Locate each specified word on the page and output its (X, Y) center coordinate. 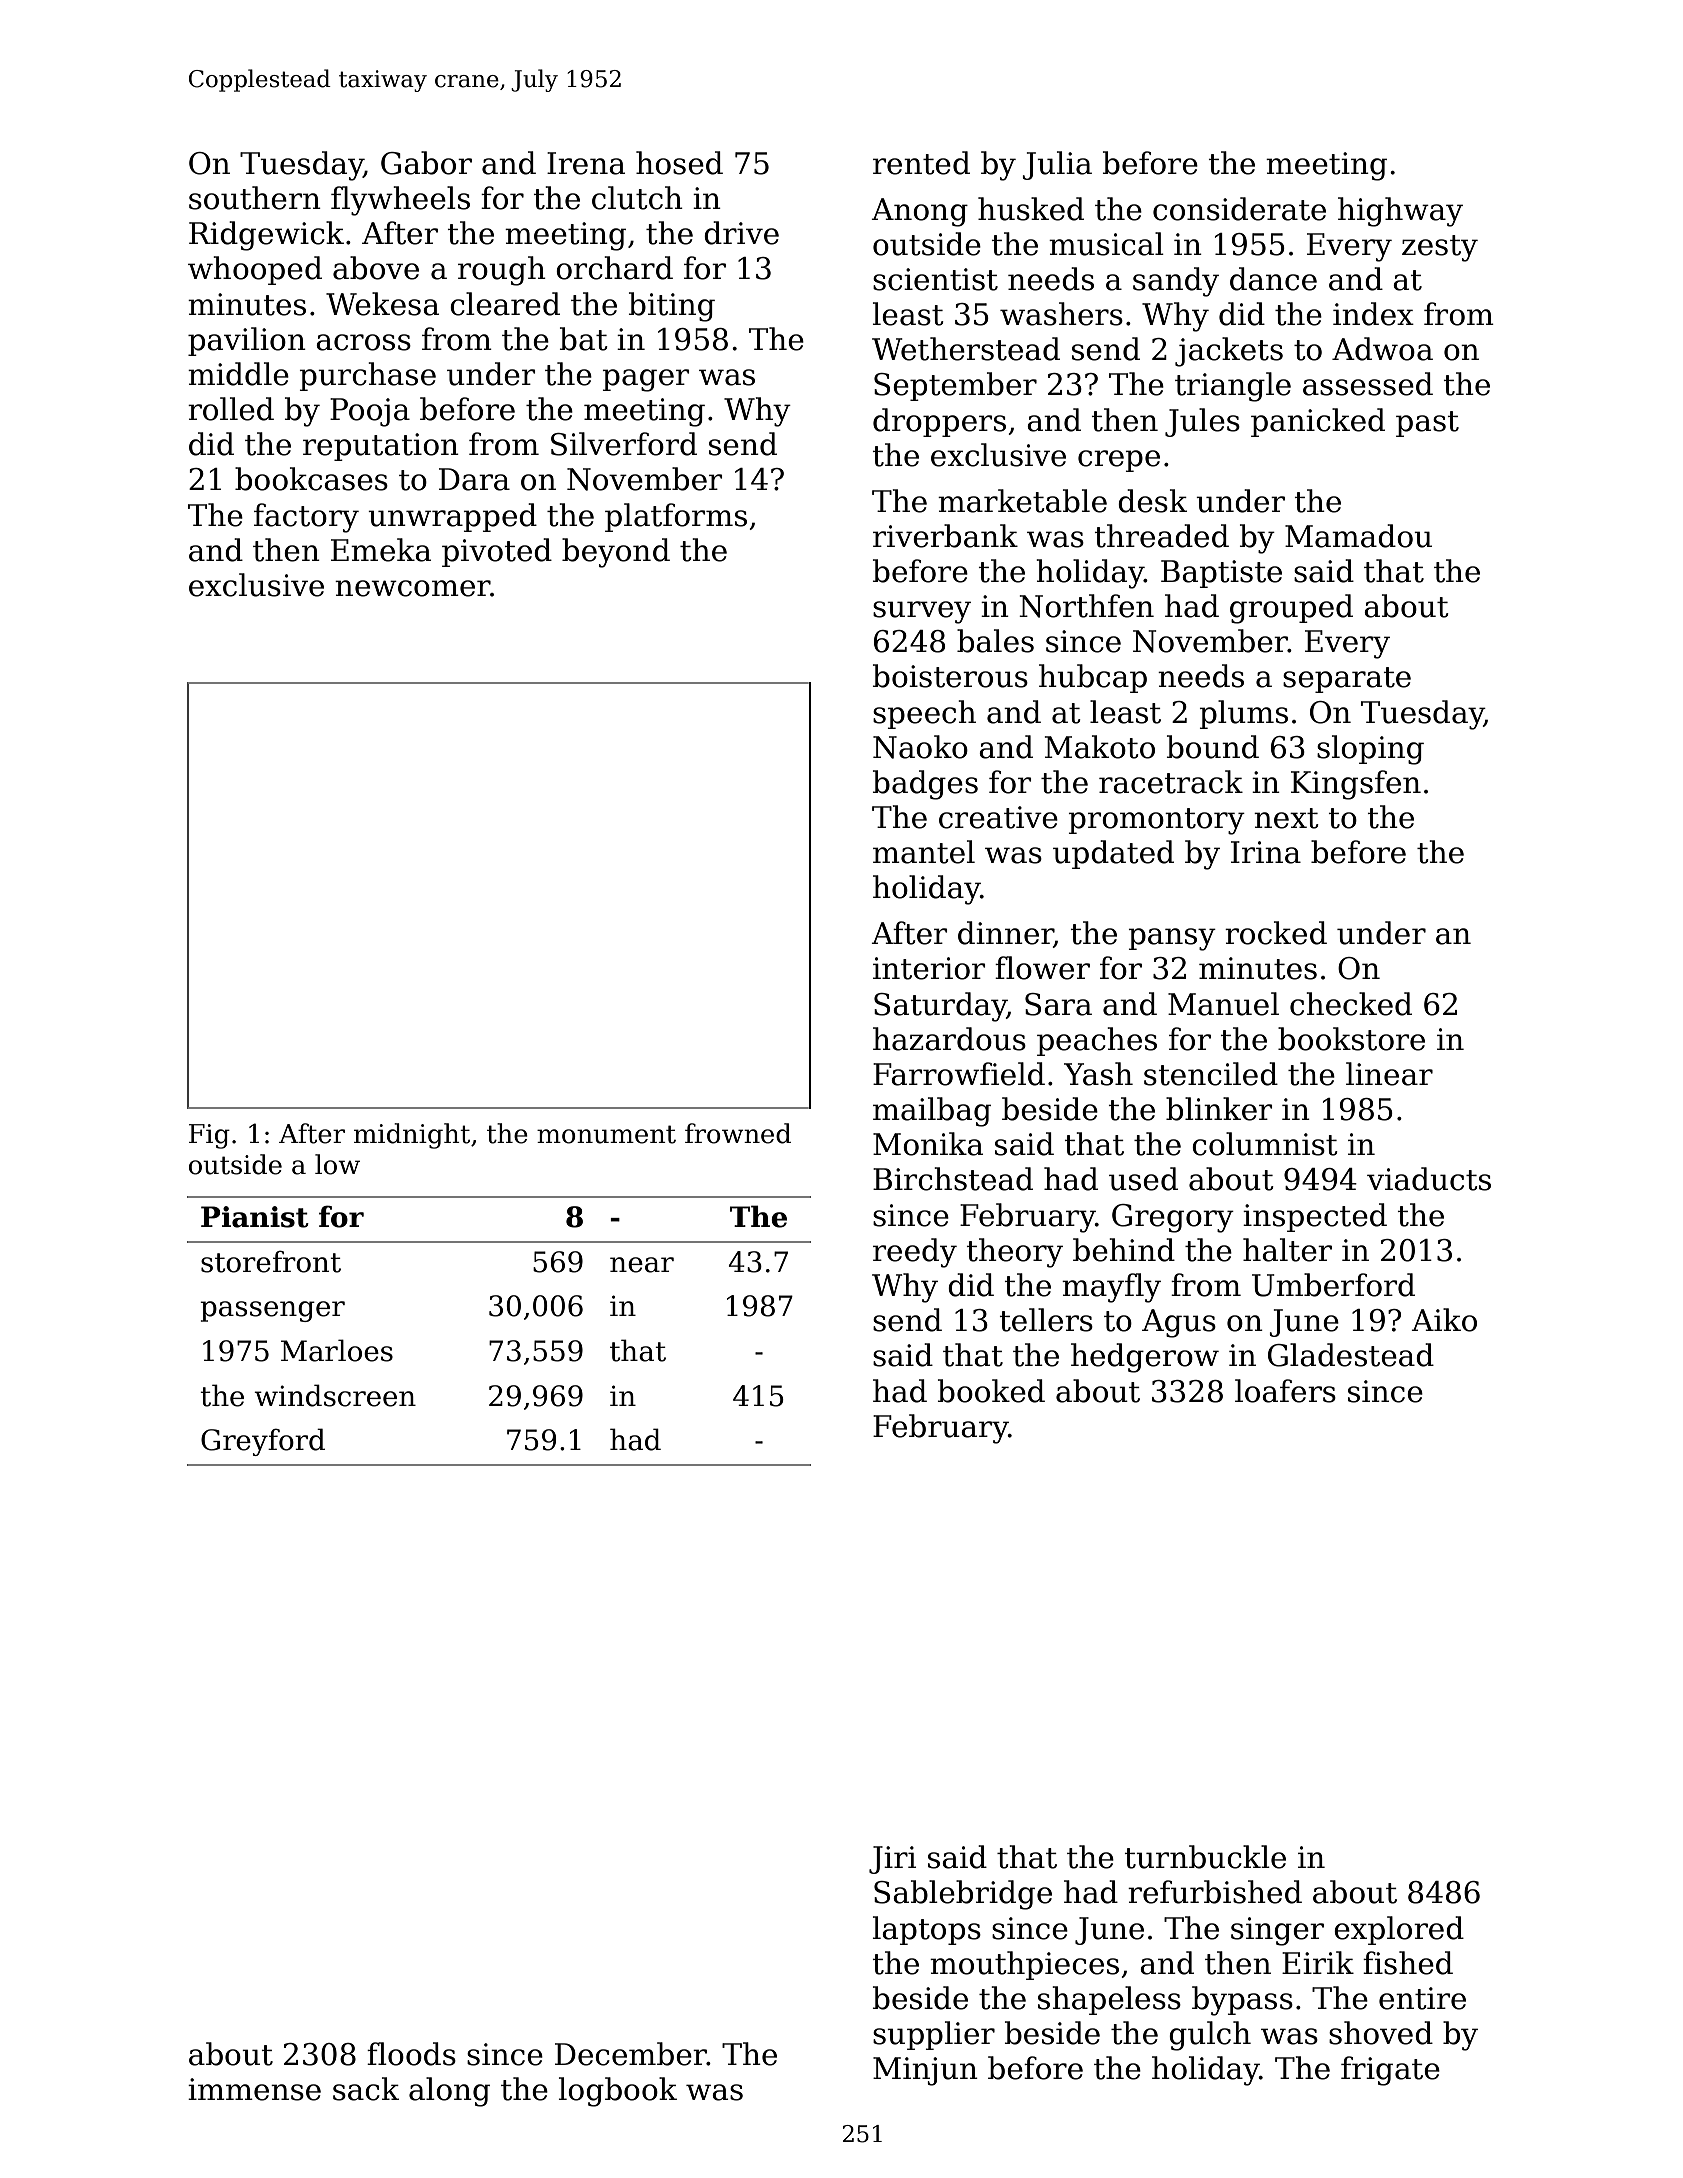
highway (1400, 212)
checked (1351, 1004)
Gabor (426, 163)
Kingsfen (1356, 785)
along (449, 2092)
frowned (738, 1133)
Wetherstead (966, 349)
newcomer (413, 588)
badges (925, 785)
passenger (272, 1311)
